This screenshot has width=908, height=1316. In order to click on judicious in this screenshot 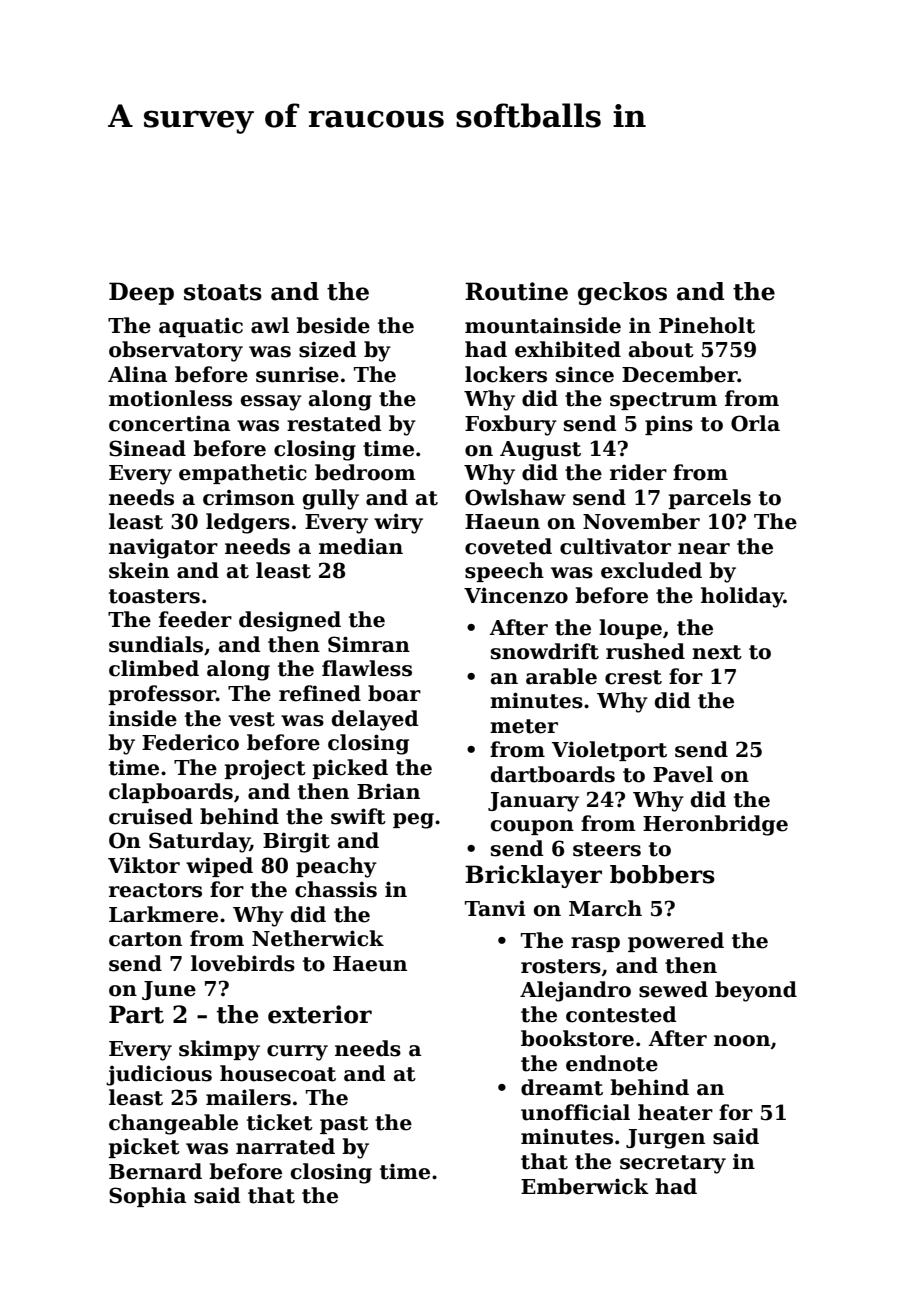, I will do `click(159, 1075)`.
